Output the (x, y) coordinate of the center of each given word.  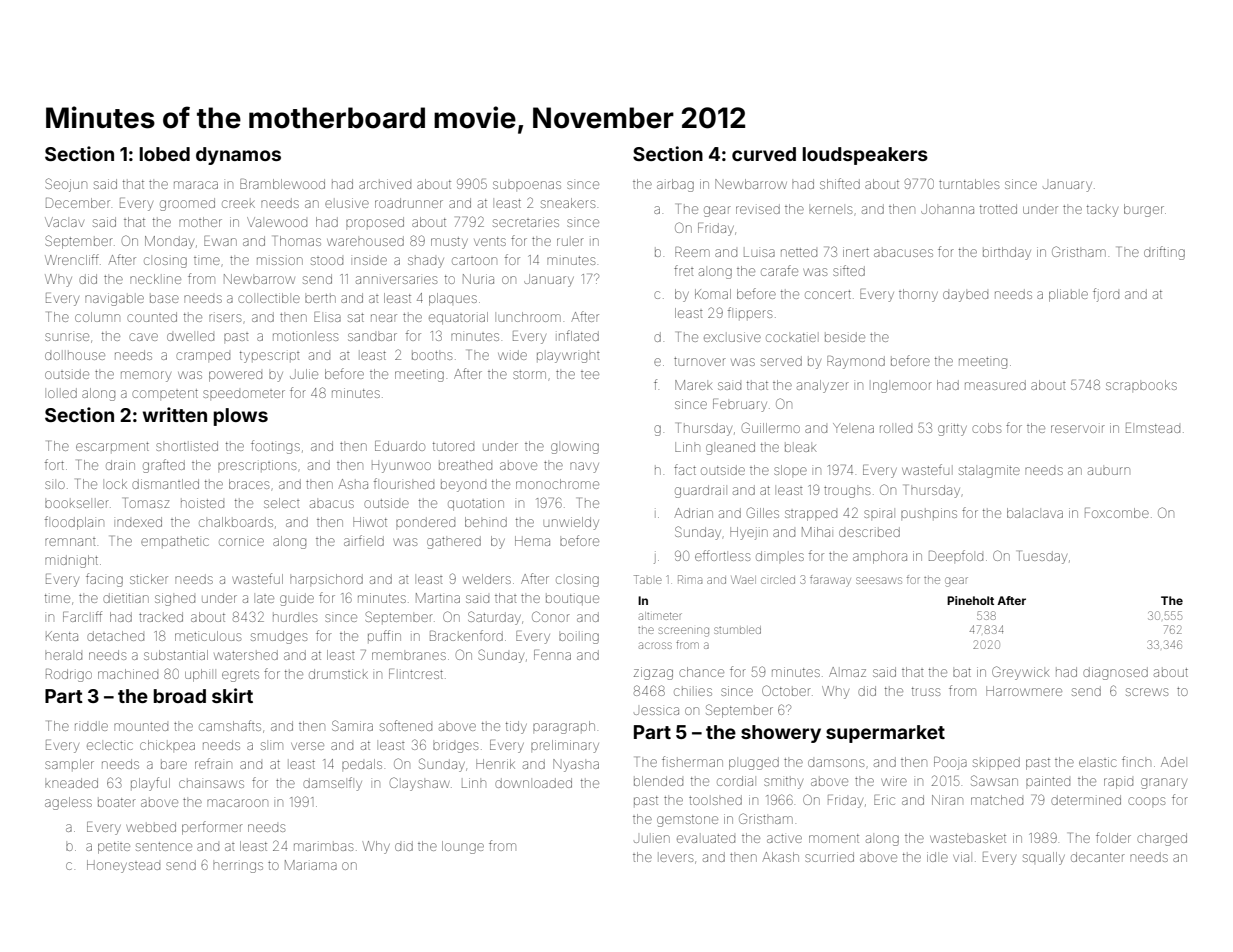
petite (114, 848)
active (784, 838)
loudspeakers (865, 156)
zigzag (653, 673)
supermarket (885, 734)
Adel (1173, 762)
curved (764, 154)
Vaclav (64, 222)
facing (104, 580)
